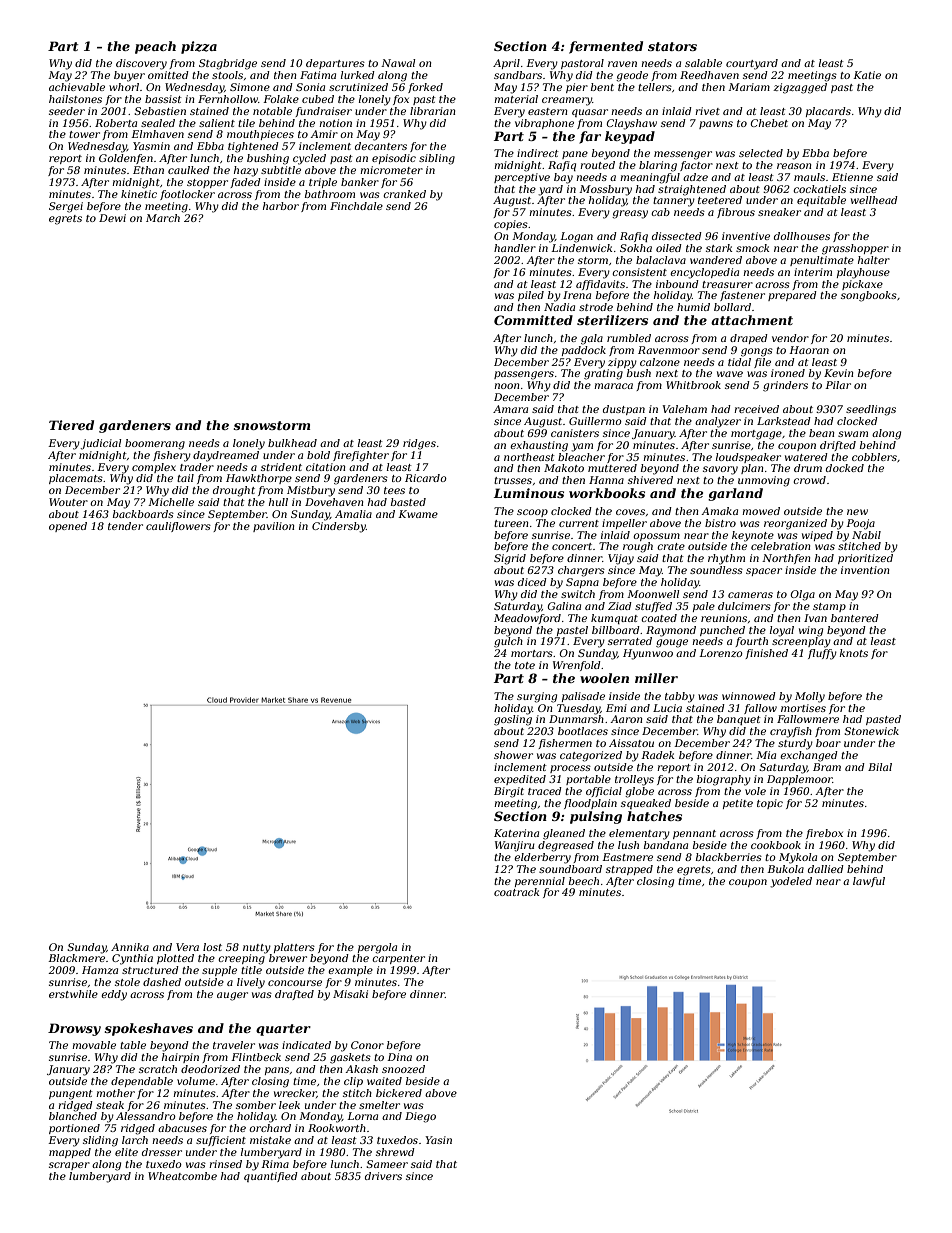 The image size is (952, 1233). Describe the element at coordinates (655, 87) in the screenshot. I see `tellers` at that location.
